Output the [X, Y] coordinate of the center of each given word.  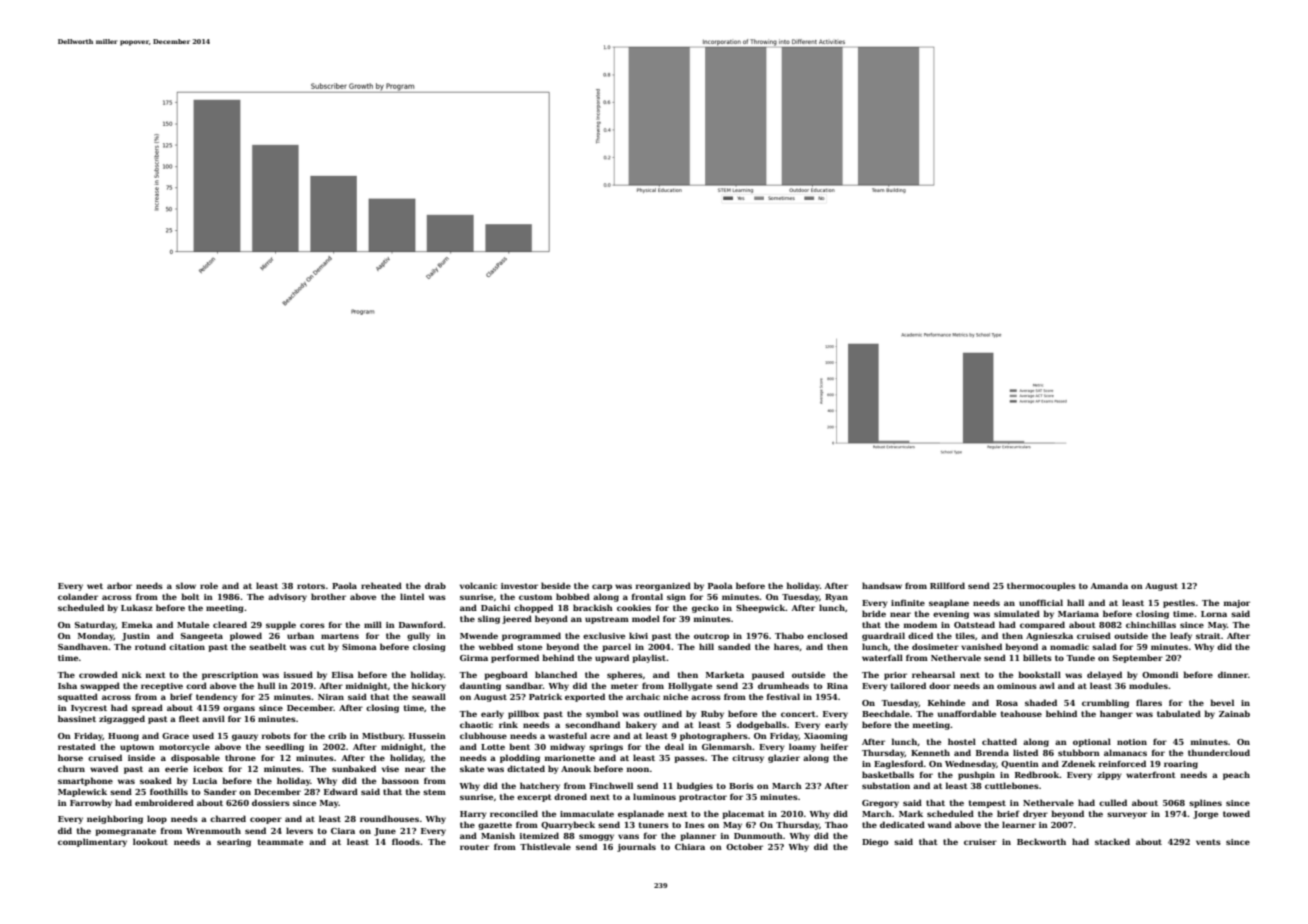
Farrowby [91, 803]
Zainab [1234, 713]
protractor [703, 798]
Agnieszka [1049, 636]
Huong [123, 737]
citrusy [748, 759]
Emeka [137, 624]
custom [535, 597]
